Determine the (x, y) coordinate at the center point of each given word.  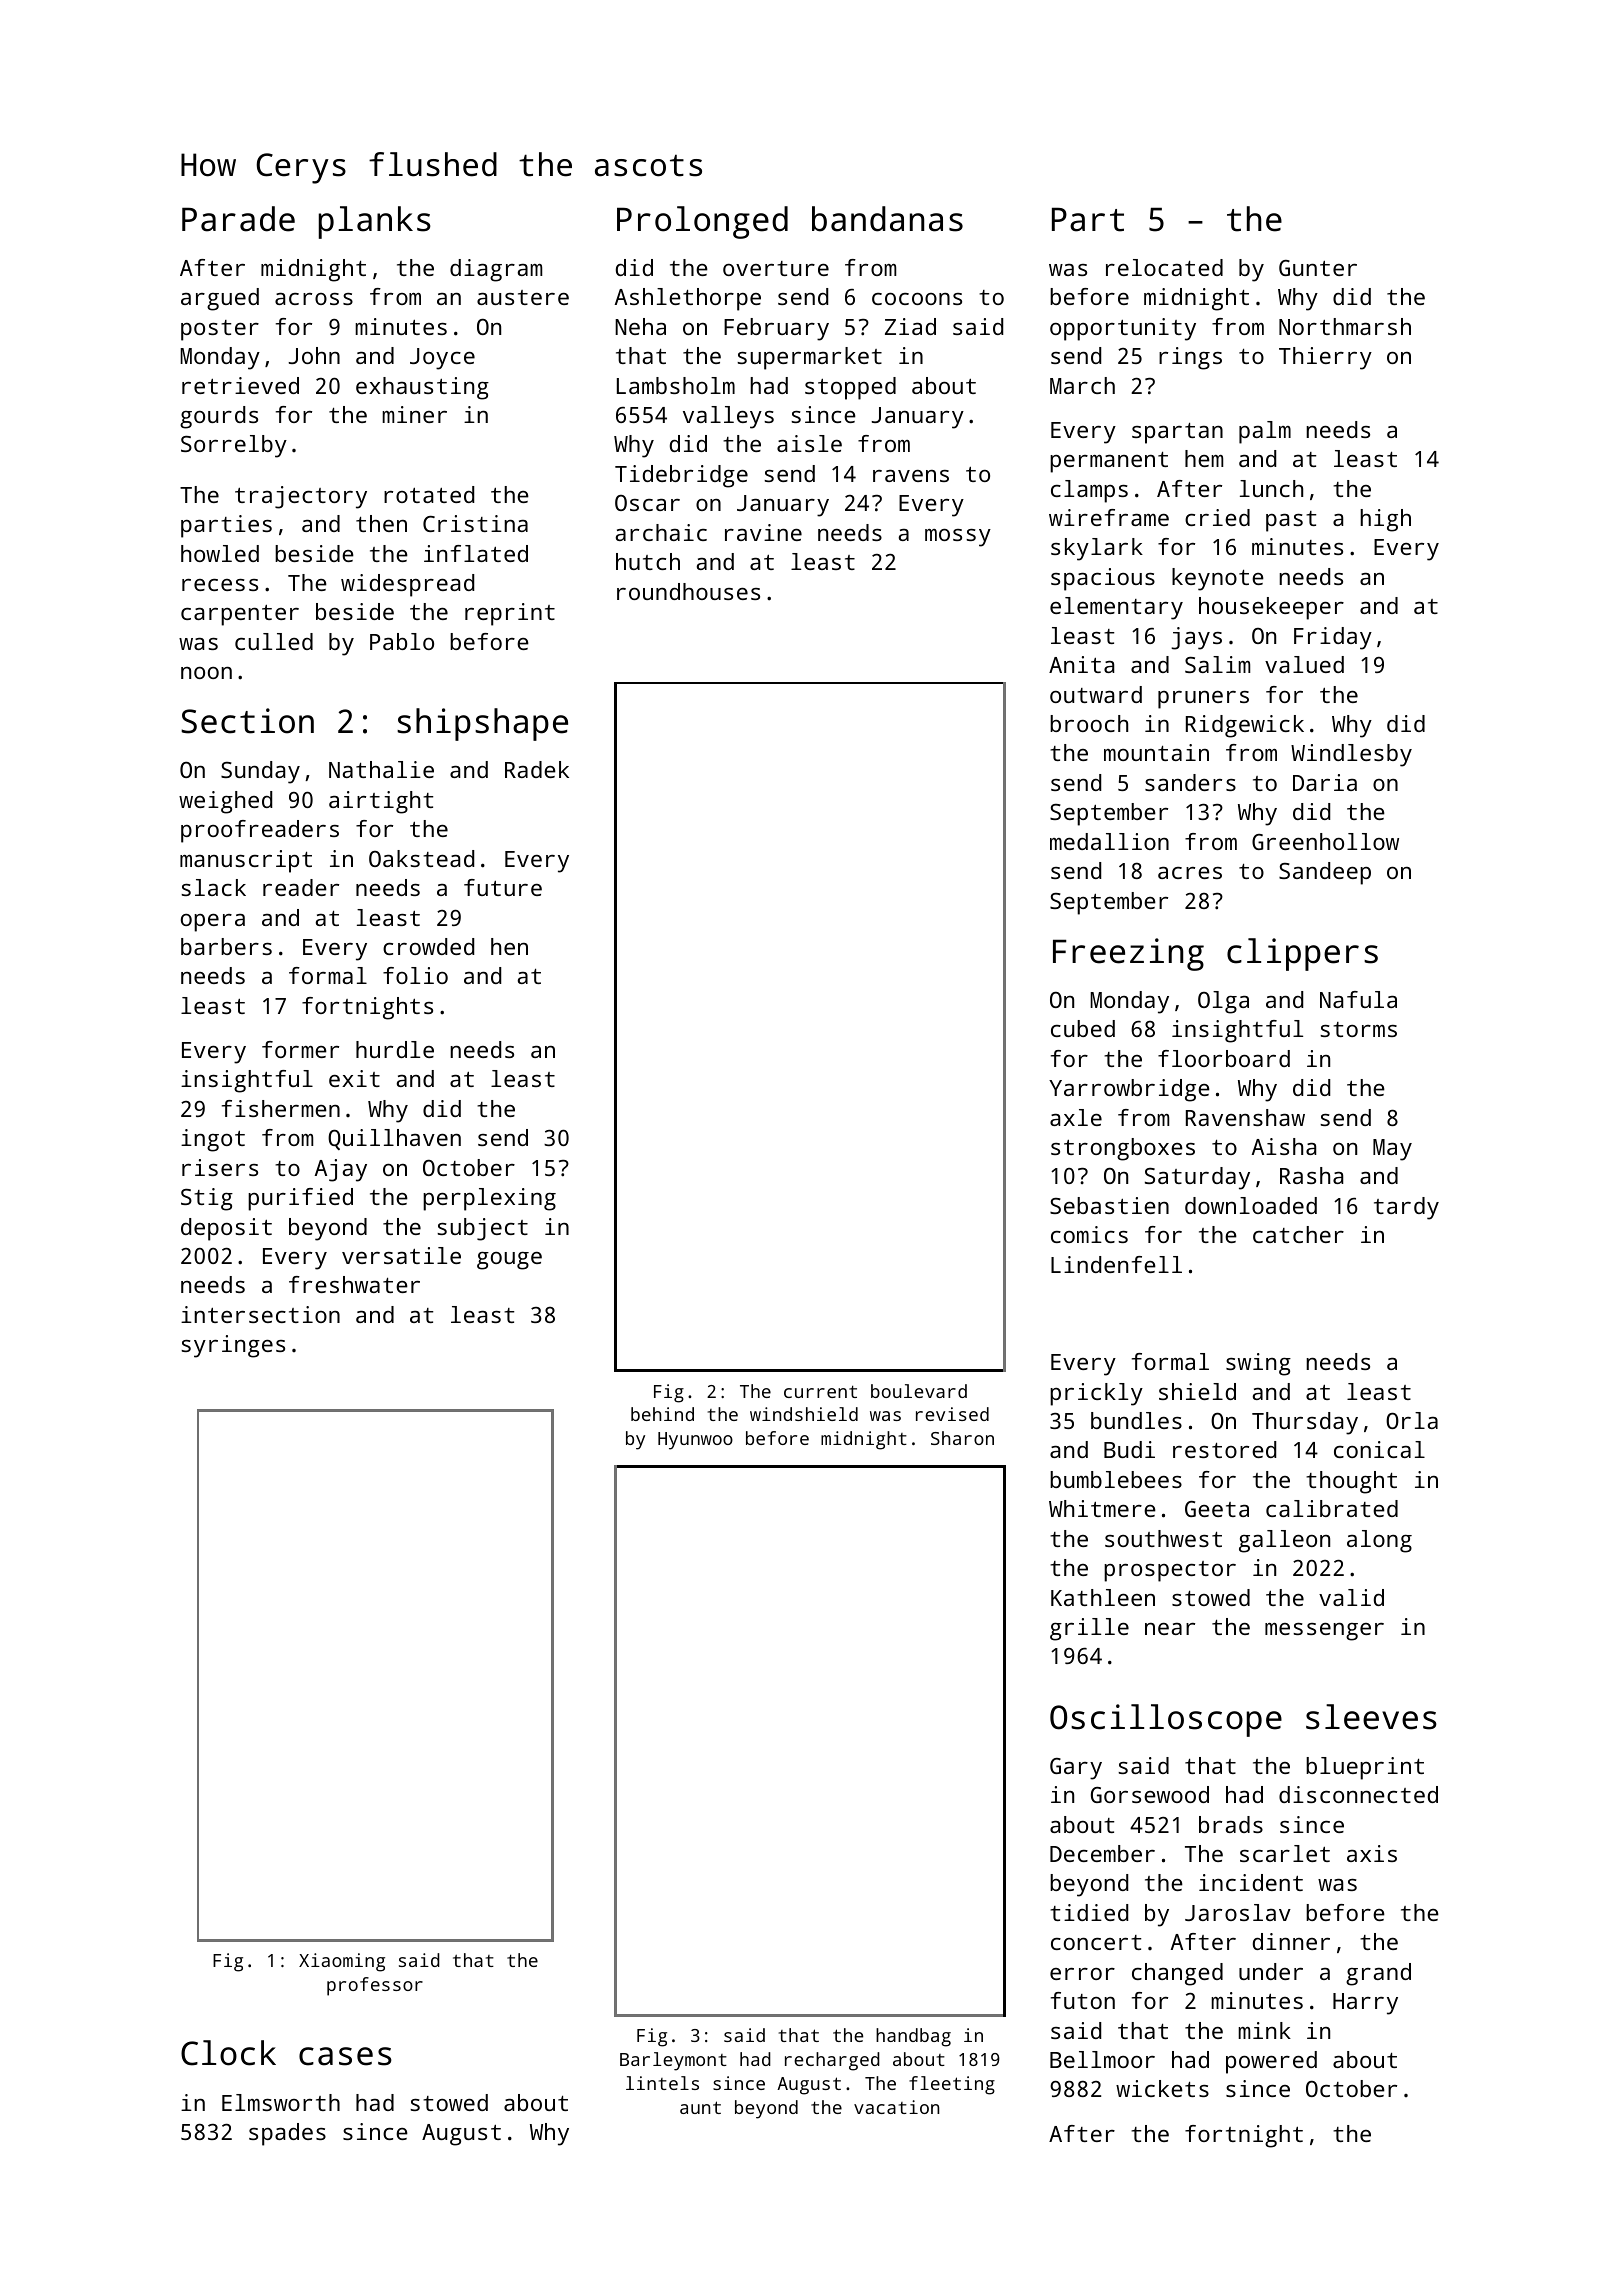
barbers (226, 946)
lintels (662, 2083)
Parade (238, 219)
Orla (1412, 1420)
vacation (896, 2107)
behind (662, 1414)
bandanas (887, 219)
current (820, 1391)
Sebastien (1109, 1205)
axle (1076, 1117)
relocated (1164, 267)
